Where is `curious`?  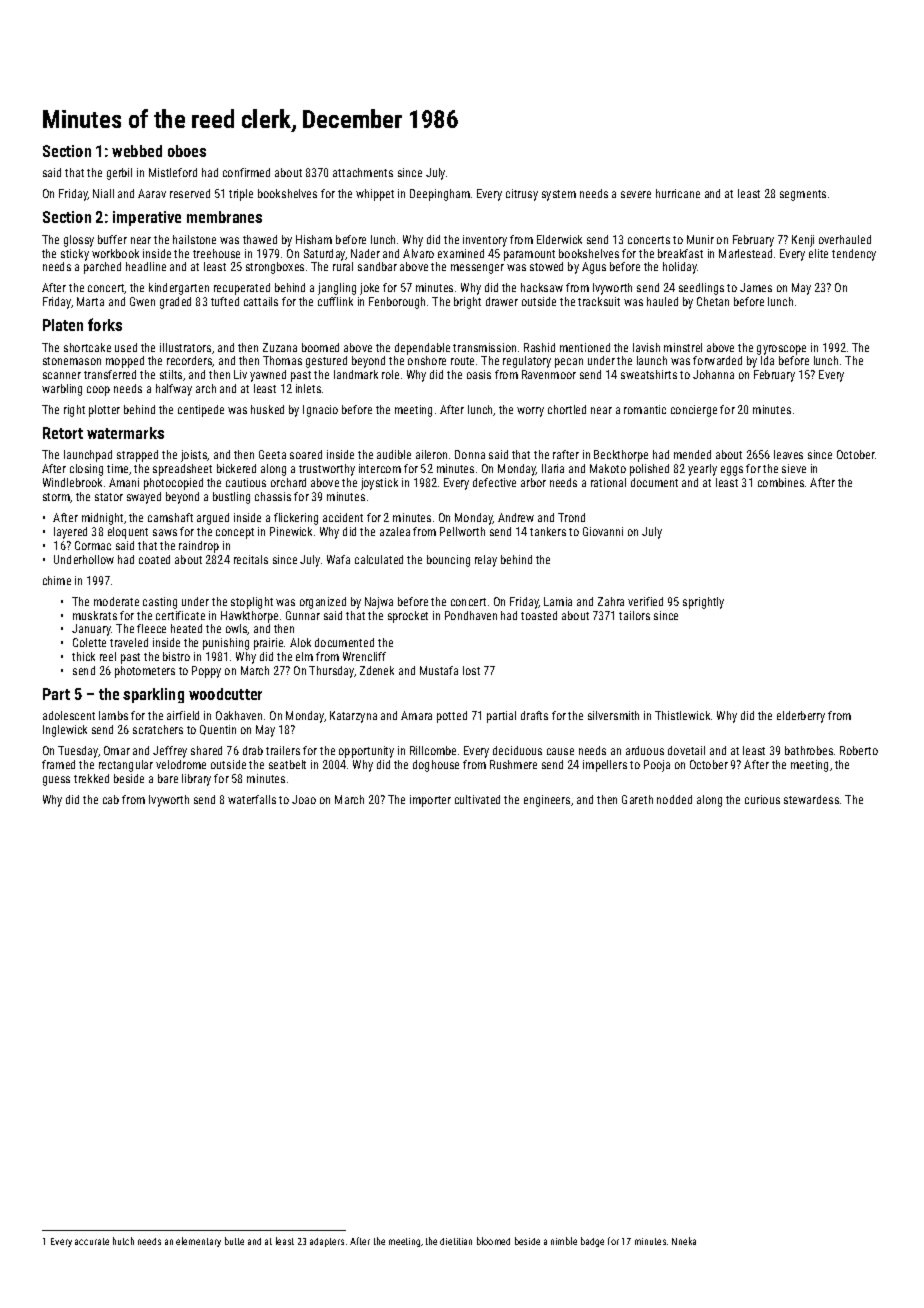
curious is located at coordinates (762, 799).
